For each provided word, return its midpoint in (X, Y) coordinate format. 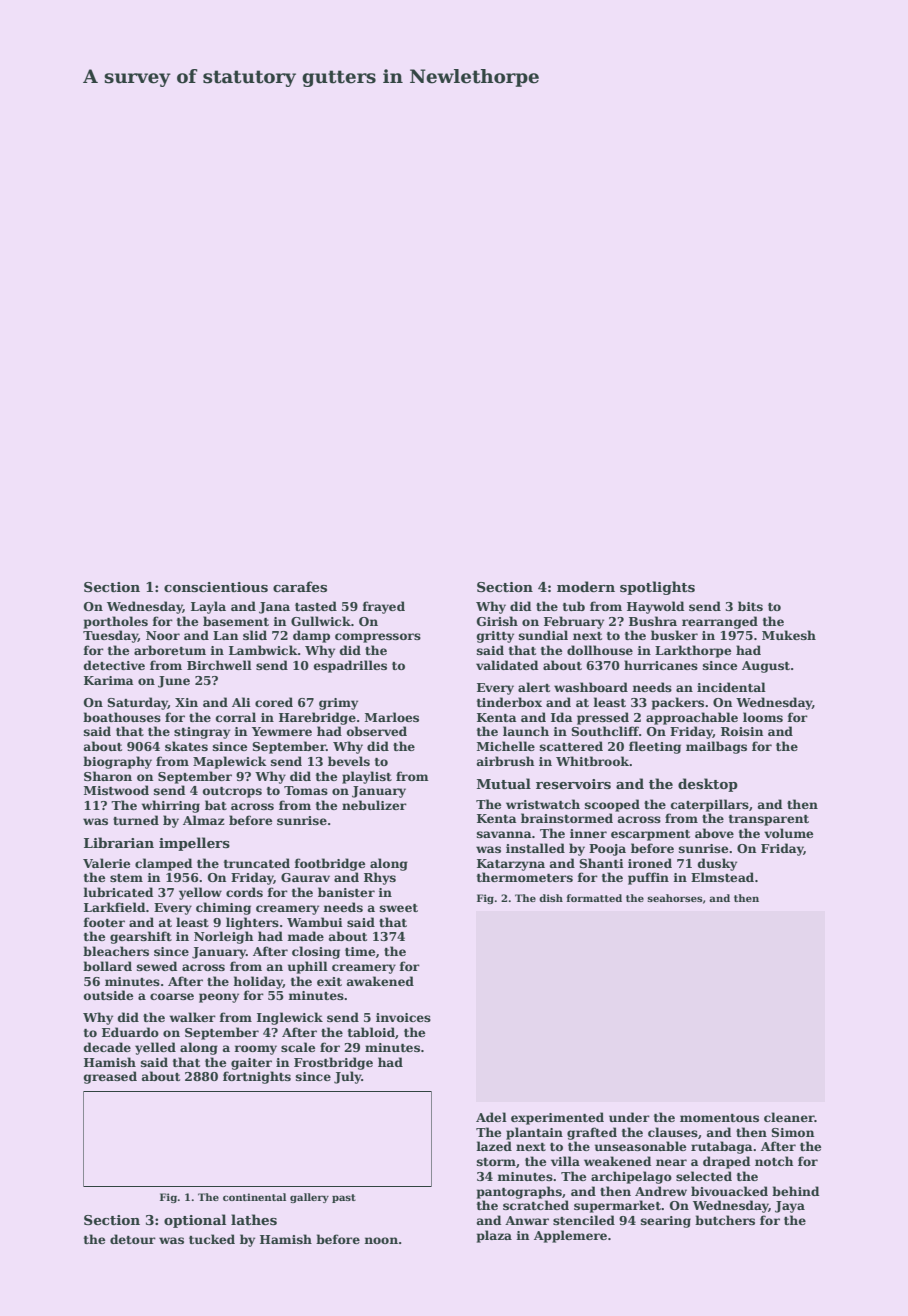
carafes (300, 586)
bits (750, 606)
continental (254, 1197)
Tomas (306, 790)
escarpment (650, 835)
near (671, 1162)
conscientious (216, 587)
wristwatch (543, 804)
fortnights (257, 1077)
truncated (257, 863)
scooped (612, 805)
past (344, 1198)
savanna (504, 834)
